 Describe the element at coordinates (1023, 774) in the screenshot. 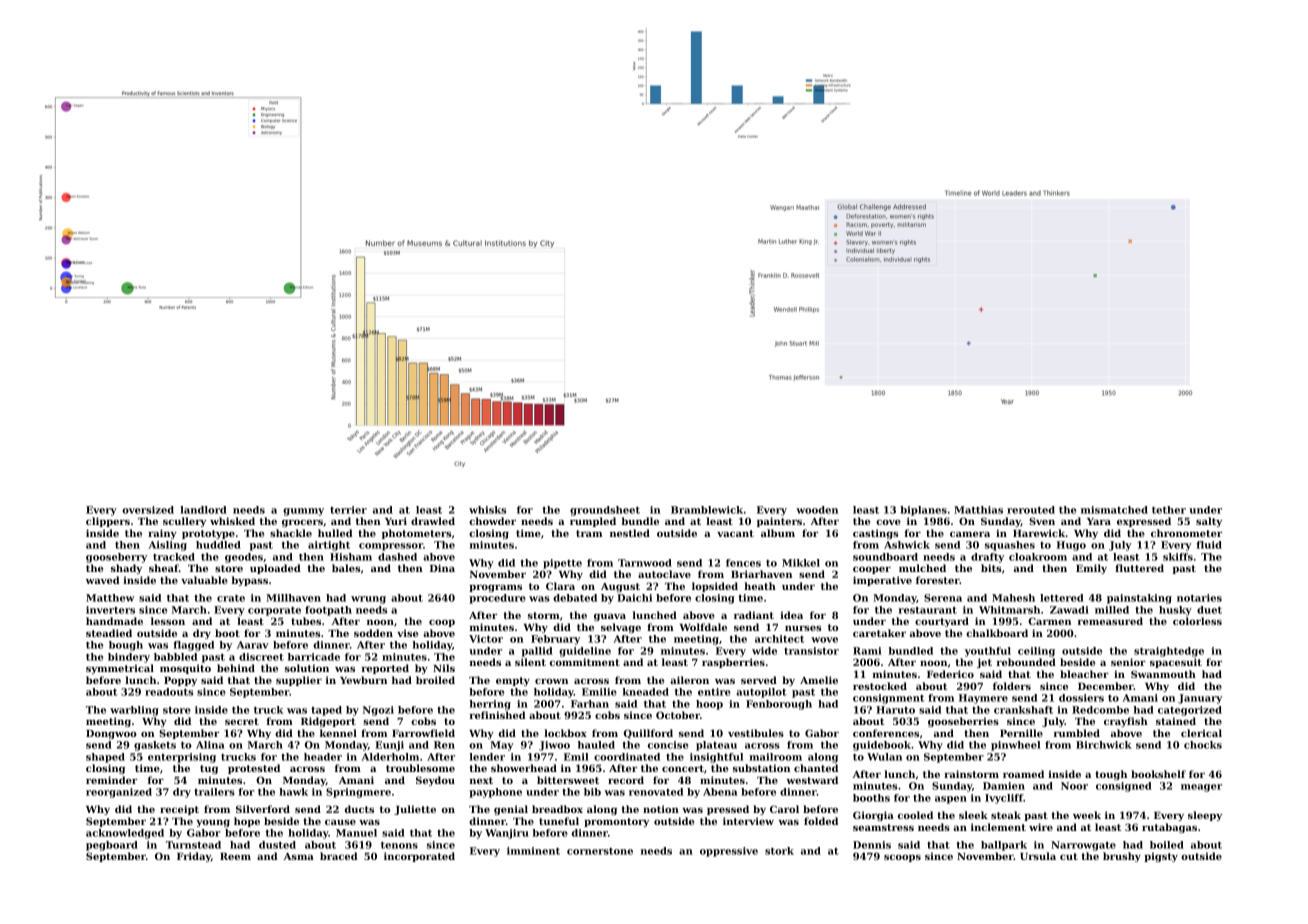

I see `roamed` at that location.
